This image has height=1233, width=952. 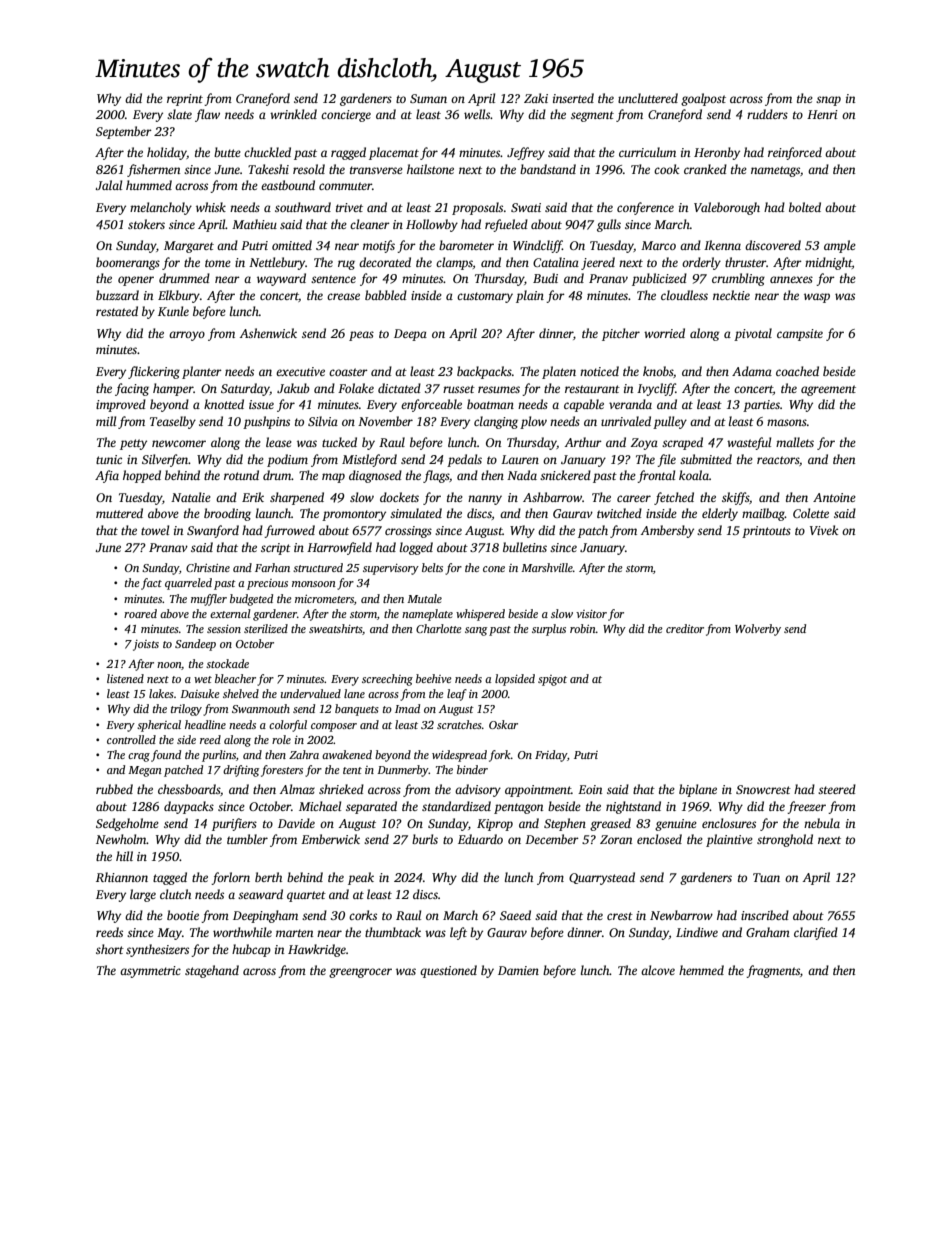 What do you see at coordinates (161, 208) in the image?
I see `melancholy` at bounding box center [161, 208].
